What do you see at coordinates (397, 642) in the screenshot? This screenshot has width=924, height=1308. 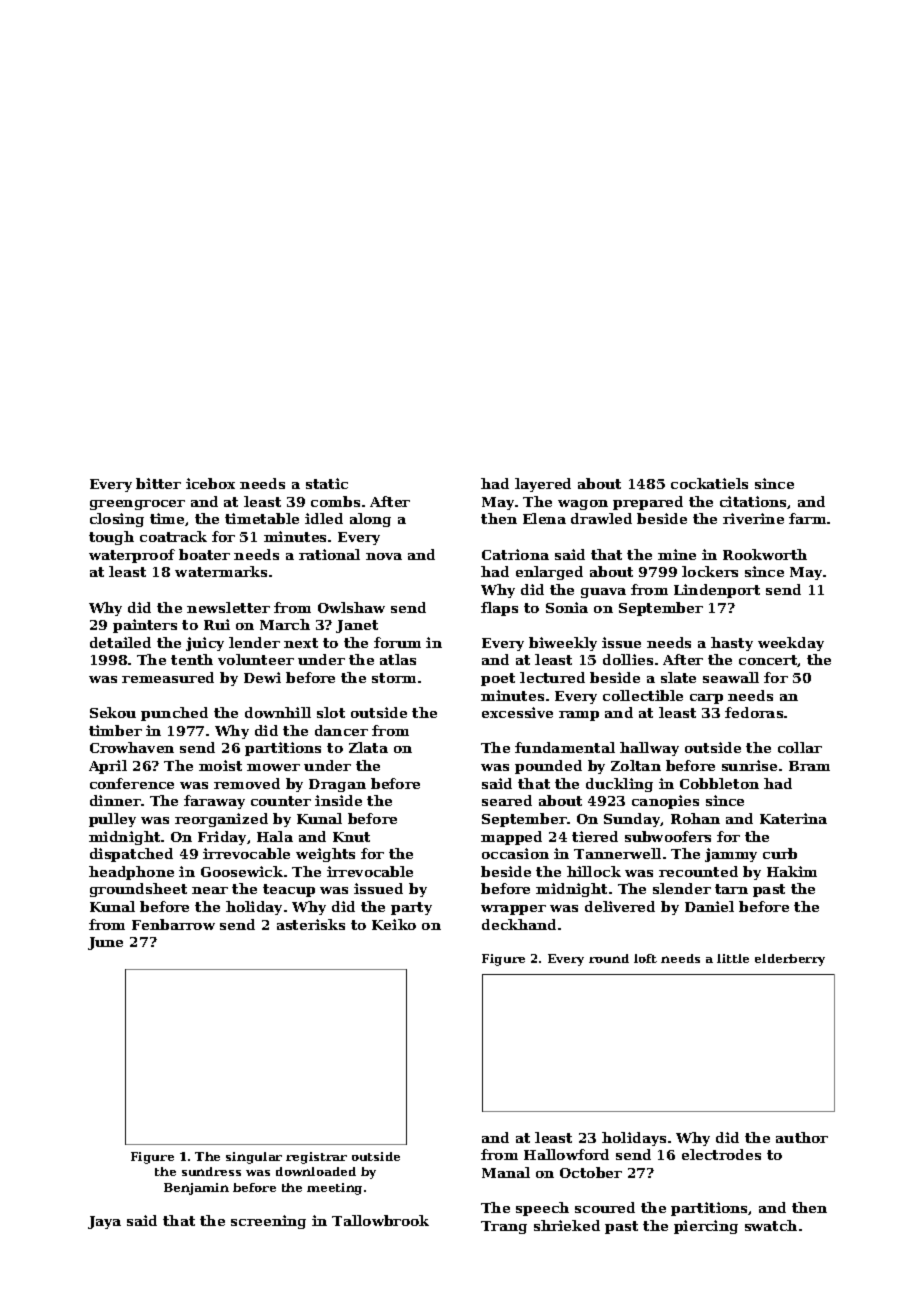 I see `forum` at bounding box center [397, 642].
